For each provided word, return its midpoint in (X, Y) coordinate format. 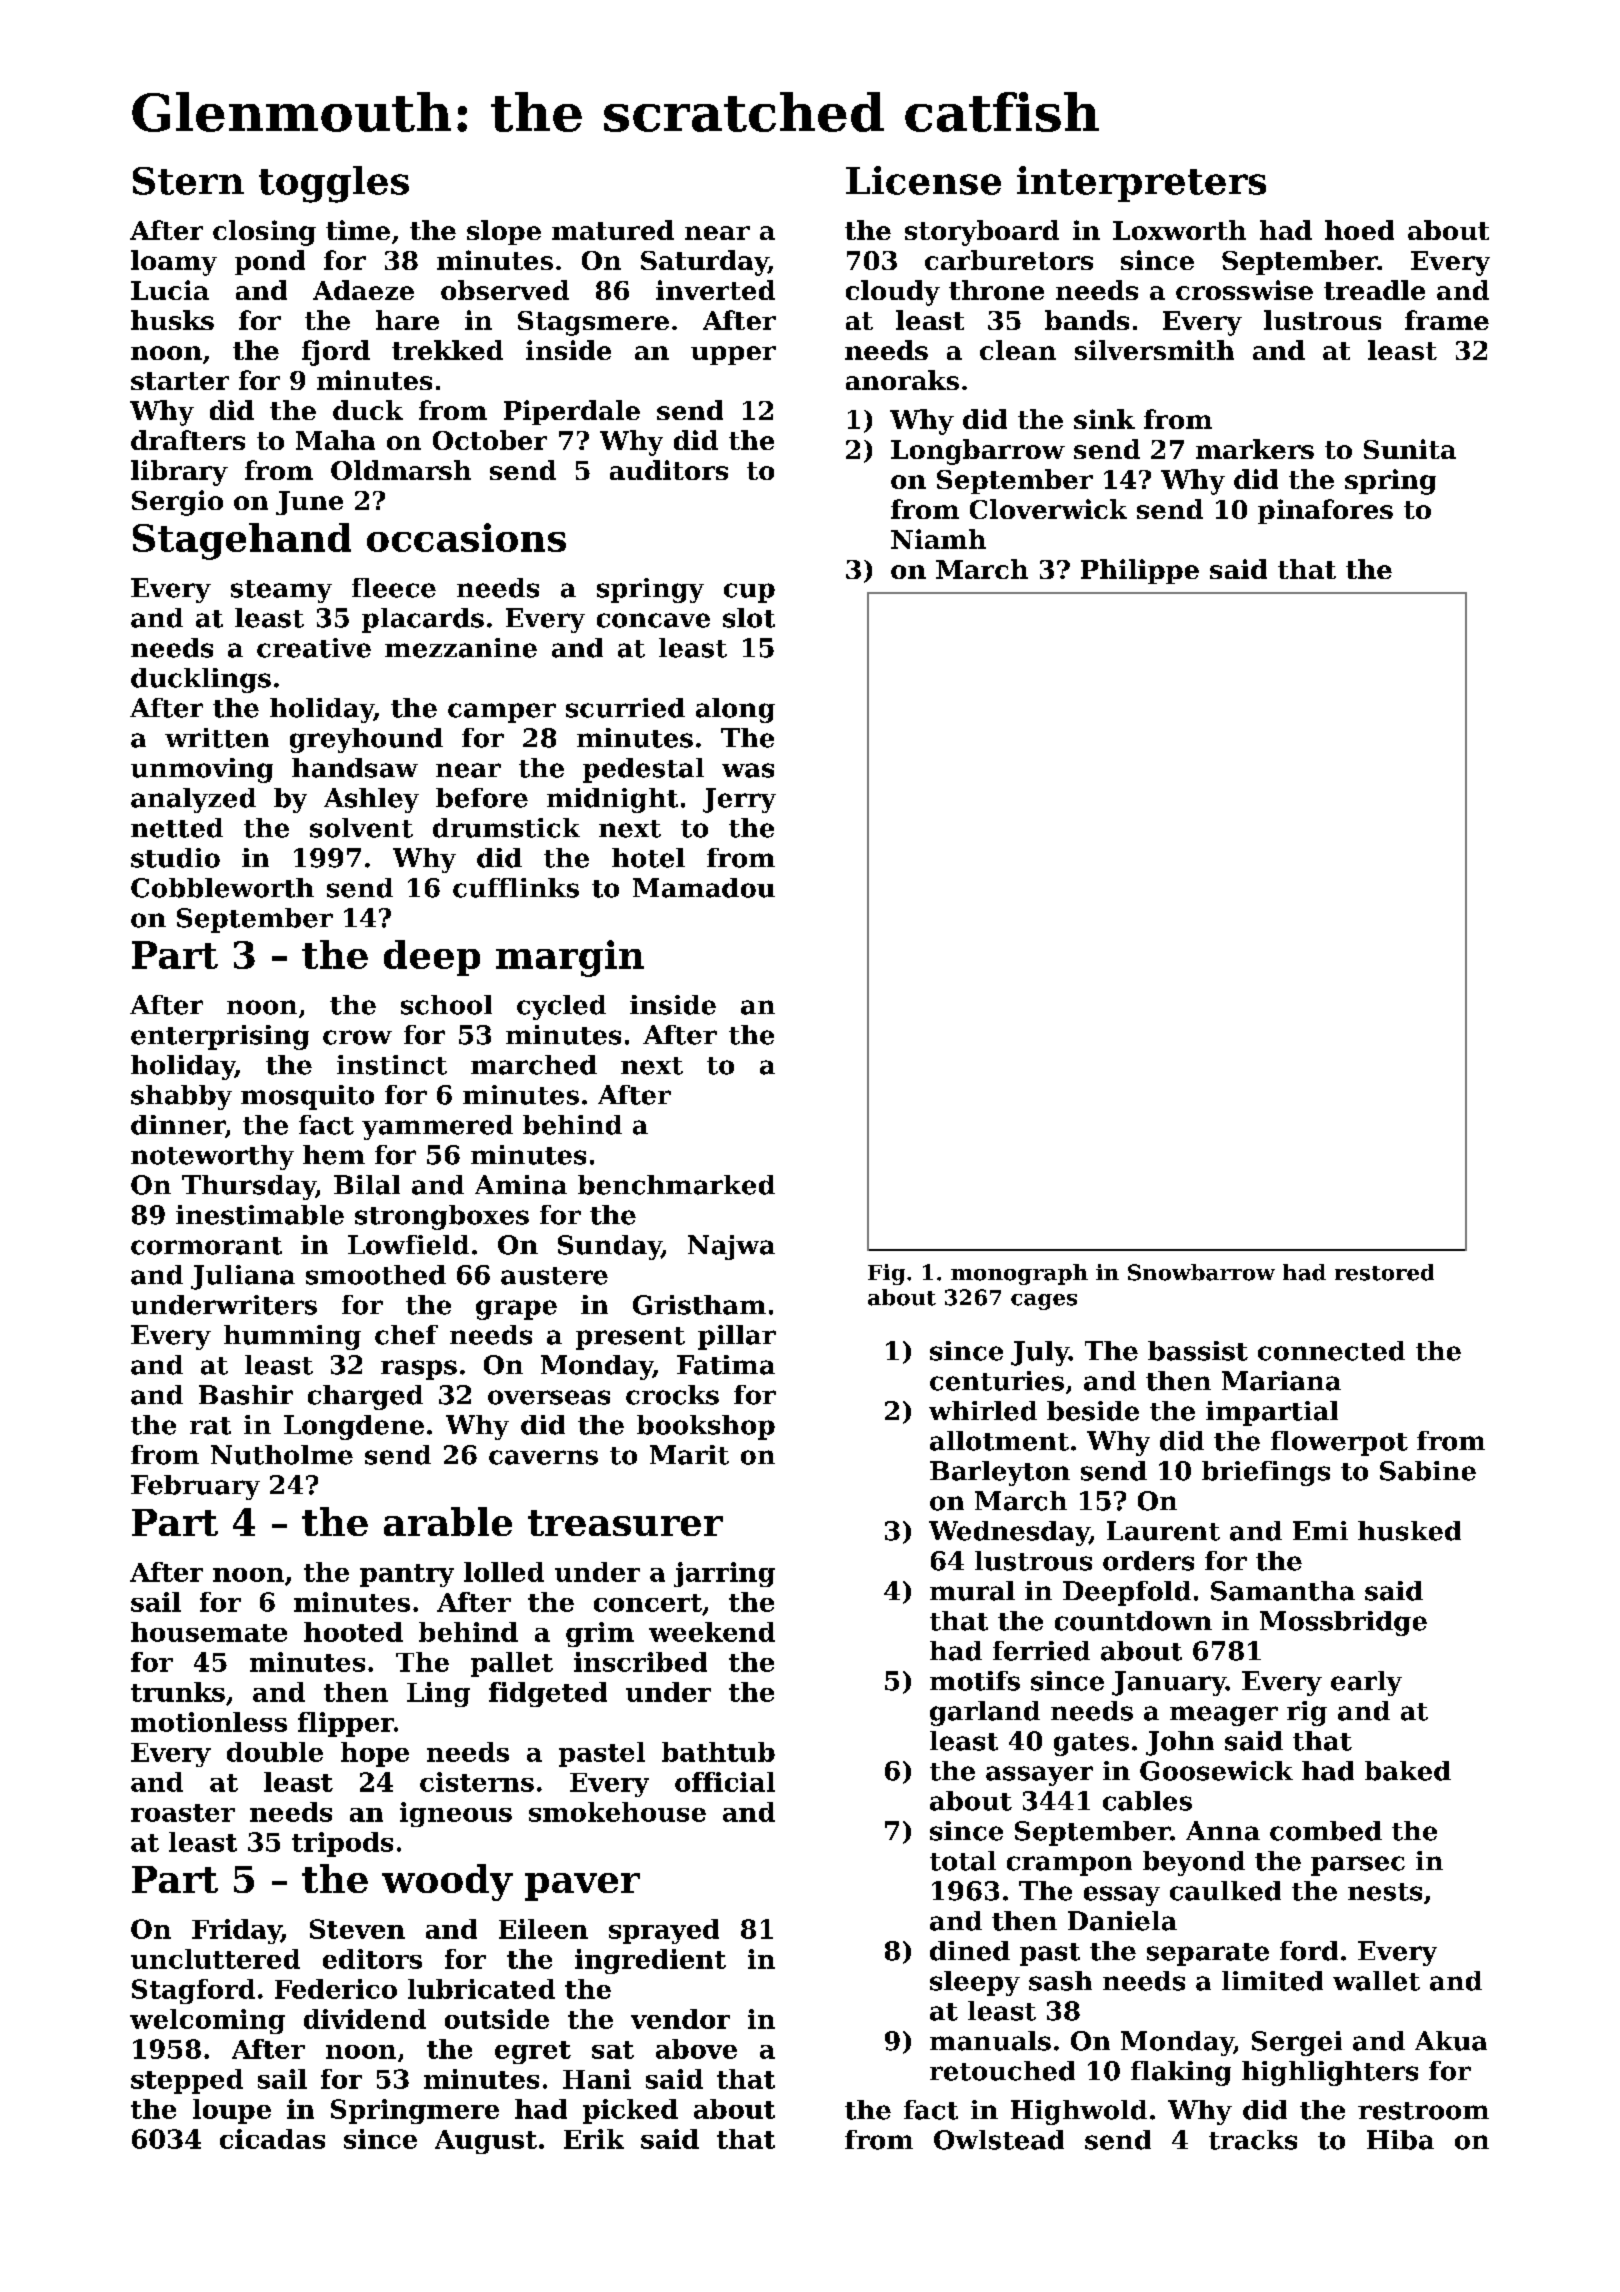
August (486, 2142)
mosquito (307, 1097)
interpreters (1141, 184)
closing (264, 233)
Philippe (1140, 571)
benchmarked (676, 1185)
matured (613, 230)
